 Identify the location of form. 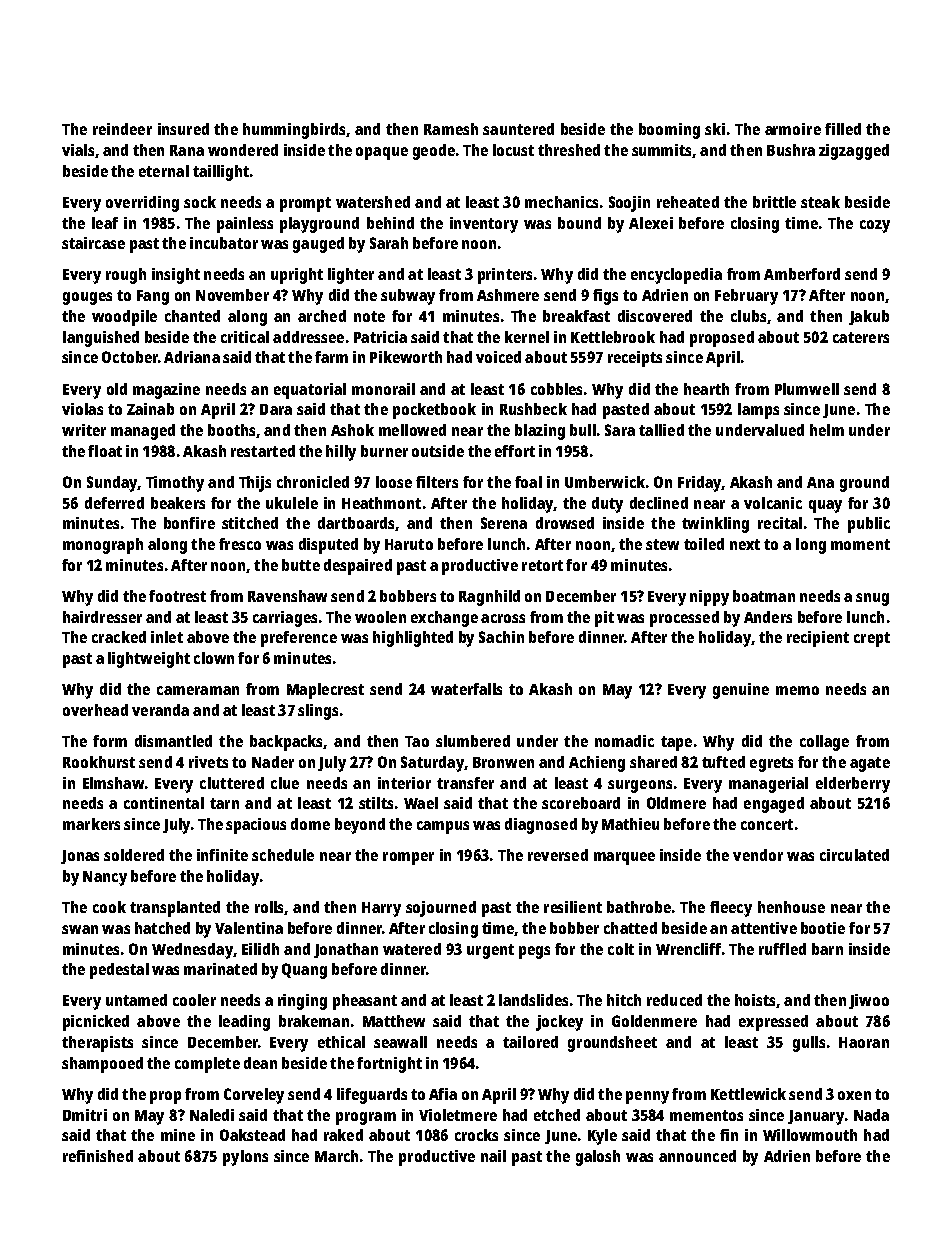
(110, 741).
